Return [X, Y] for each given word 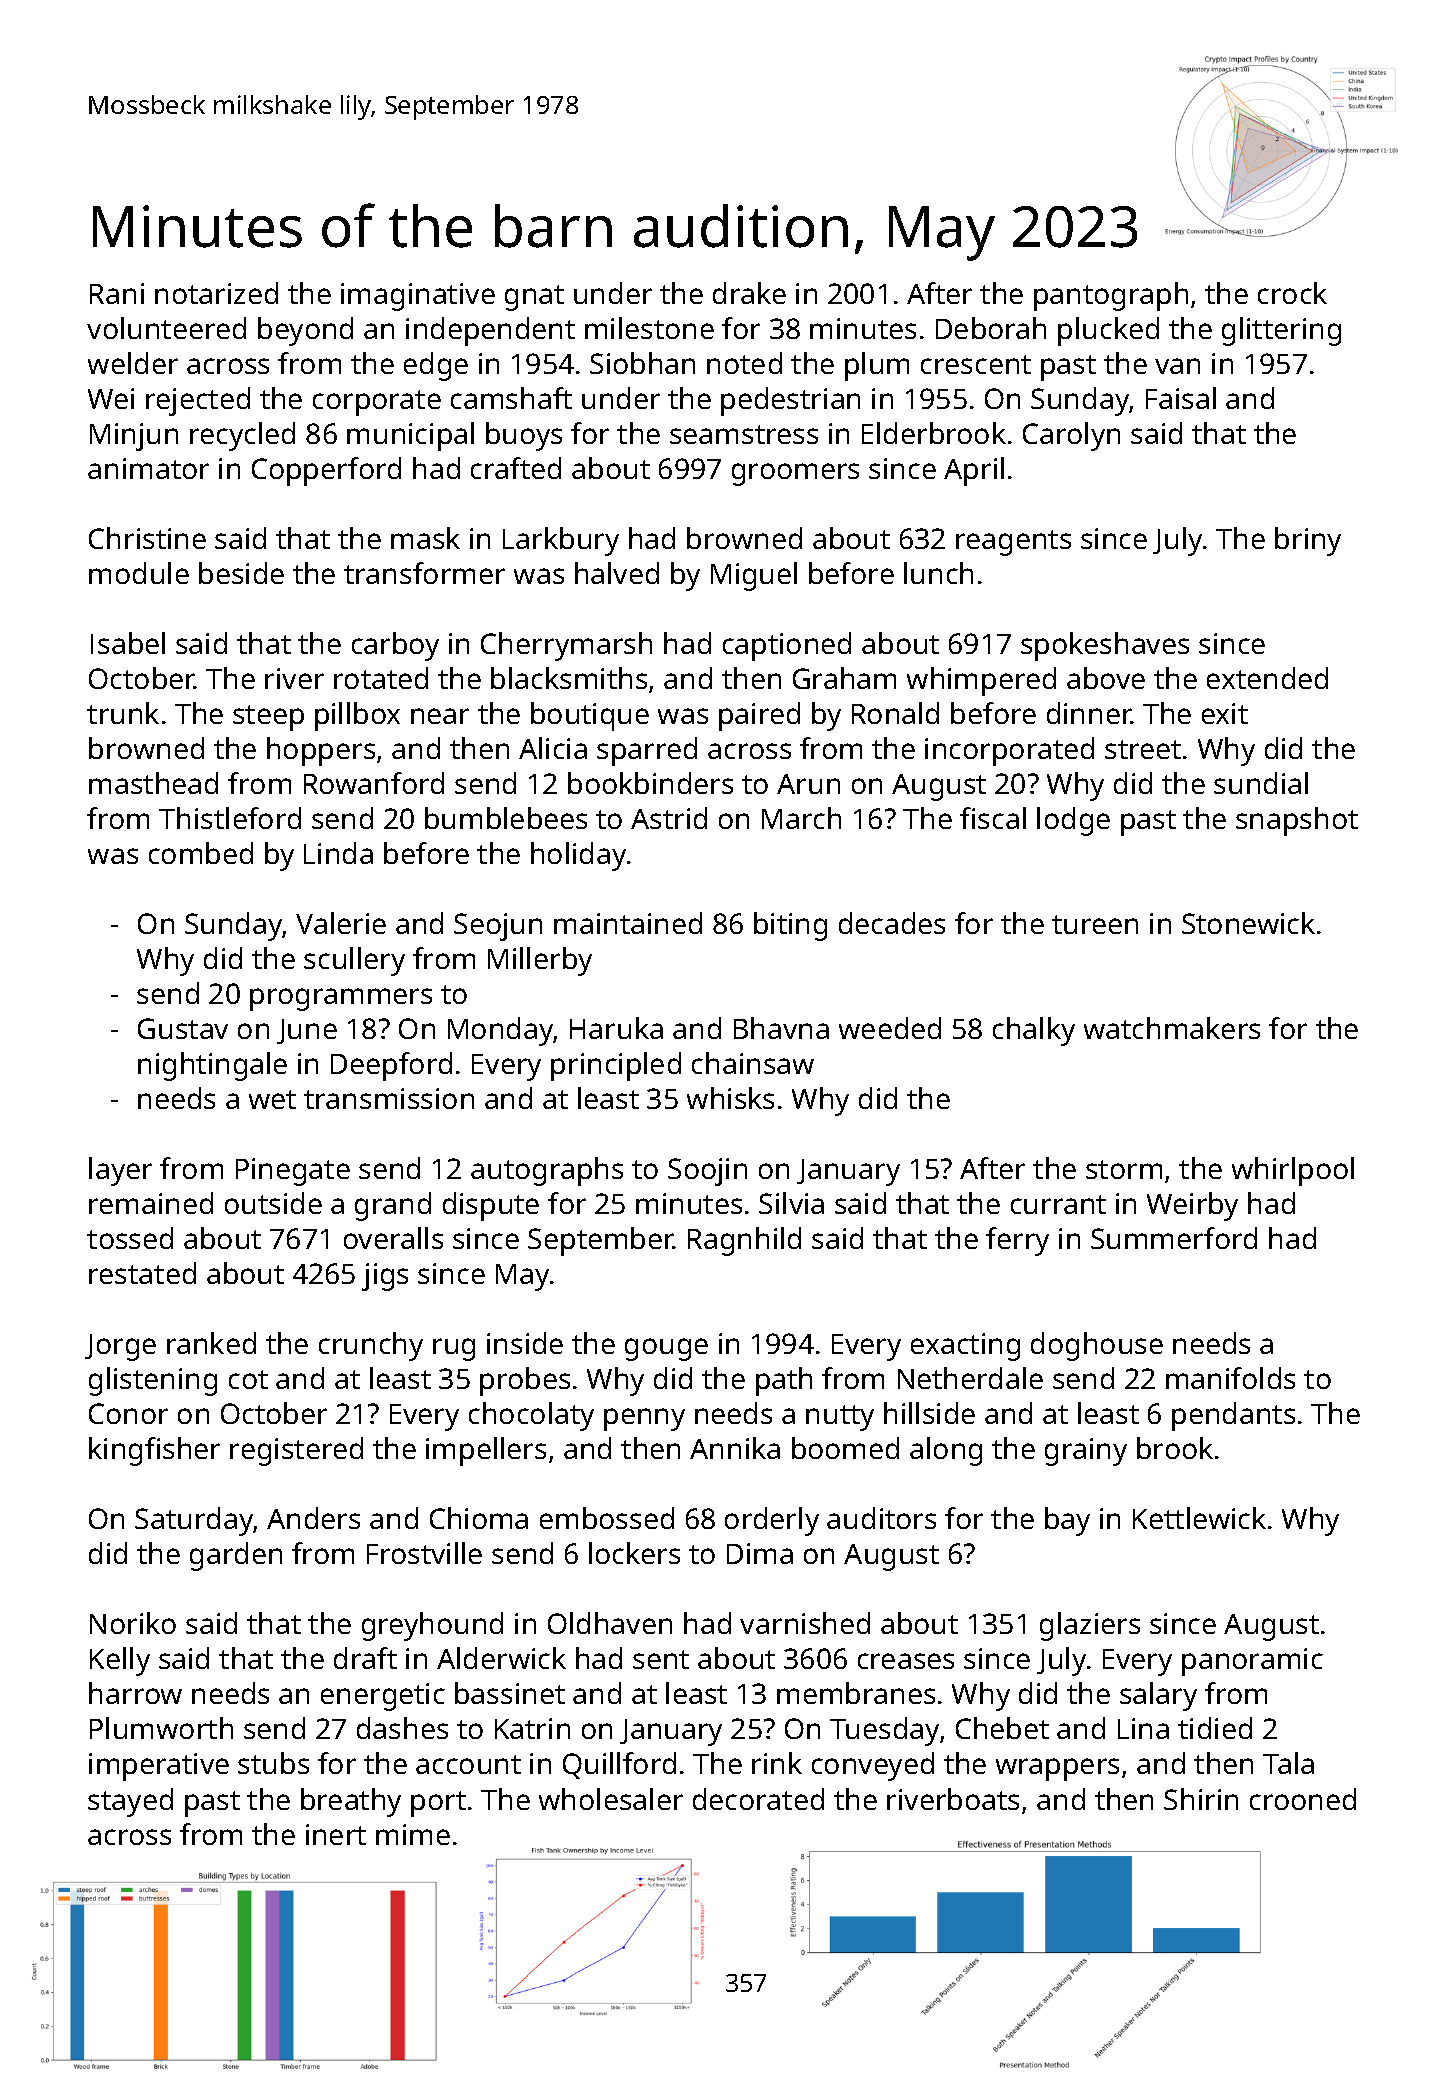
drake [749, 293]
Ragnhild [744, 1241]
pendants [1233, 1416]
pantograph [1111, 296]
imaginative [418, 297]
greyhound [432, 1626]
